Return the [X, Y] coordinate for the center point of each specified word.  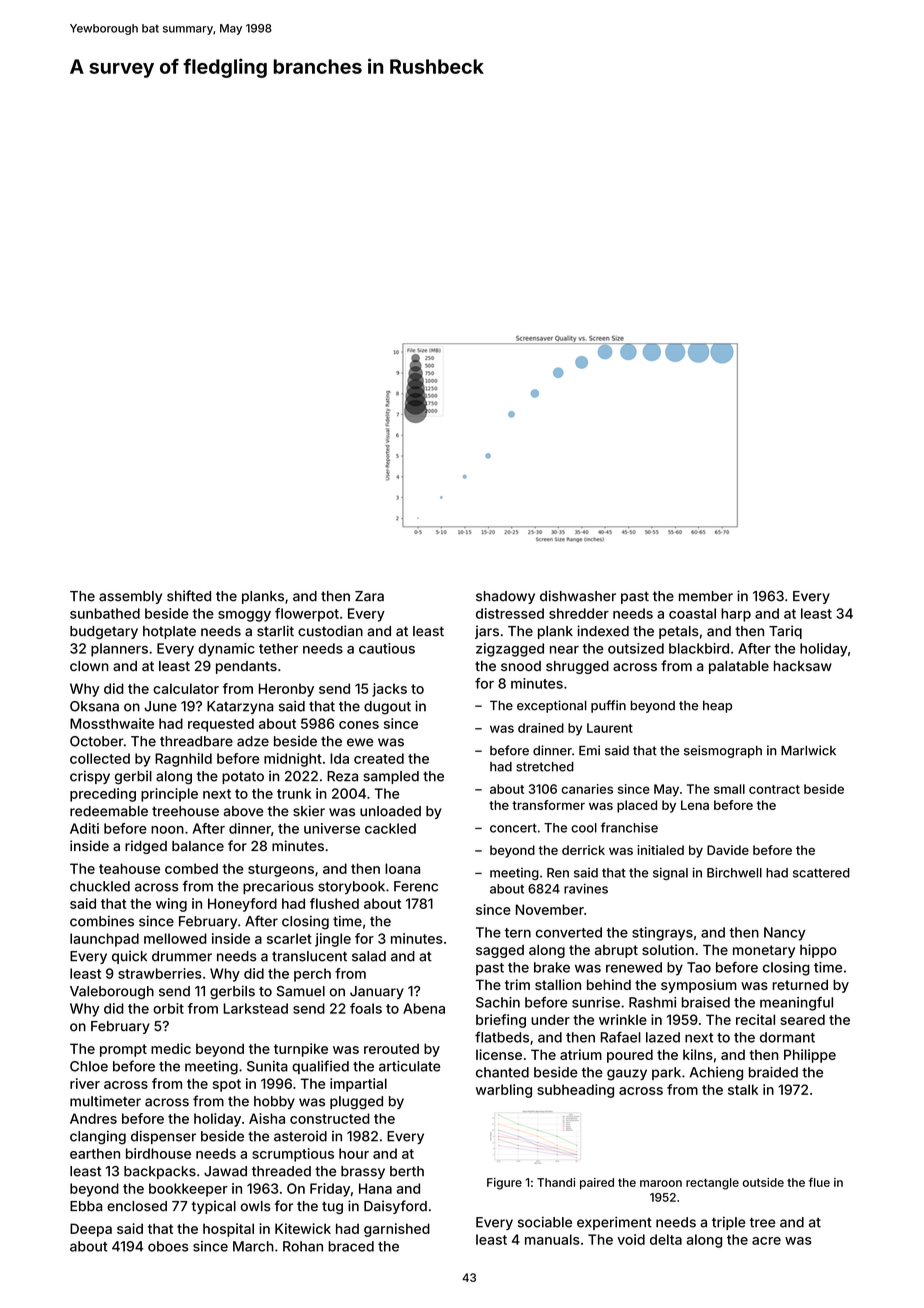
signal [670, 873]
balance [198, 846]
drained [541, 728]
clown [89, 666]
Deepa [91, 1230]
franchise [629, 827]
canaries [587, 789]
